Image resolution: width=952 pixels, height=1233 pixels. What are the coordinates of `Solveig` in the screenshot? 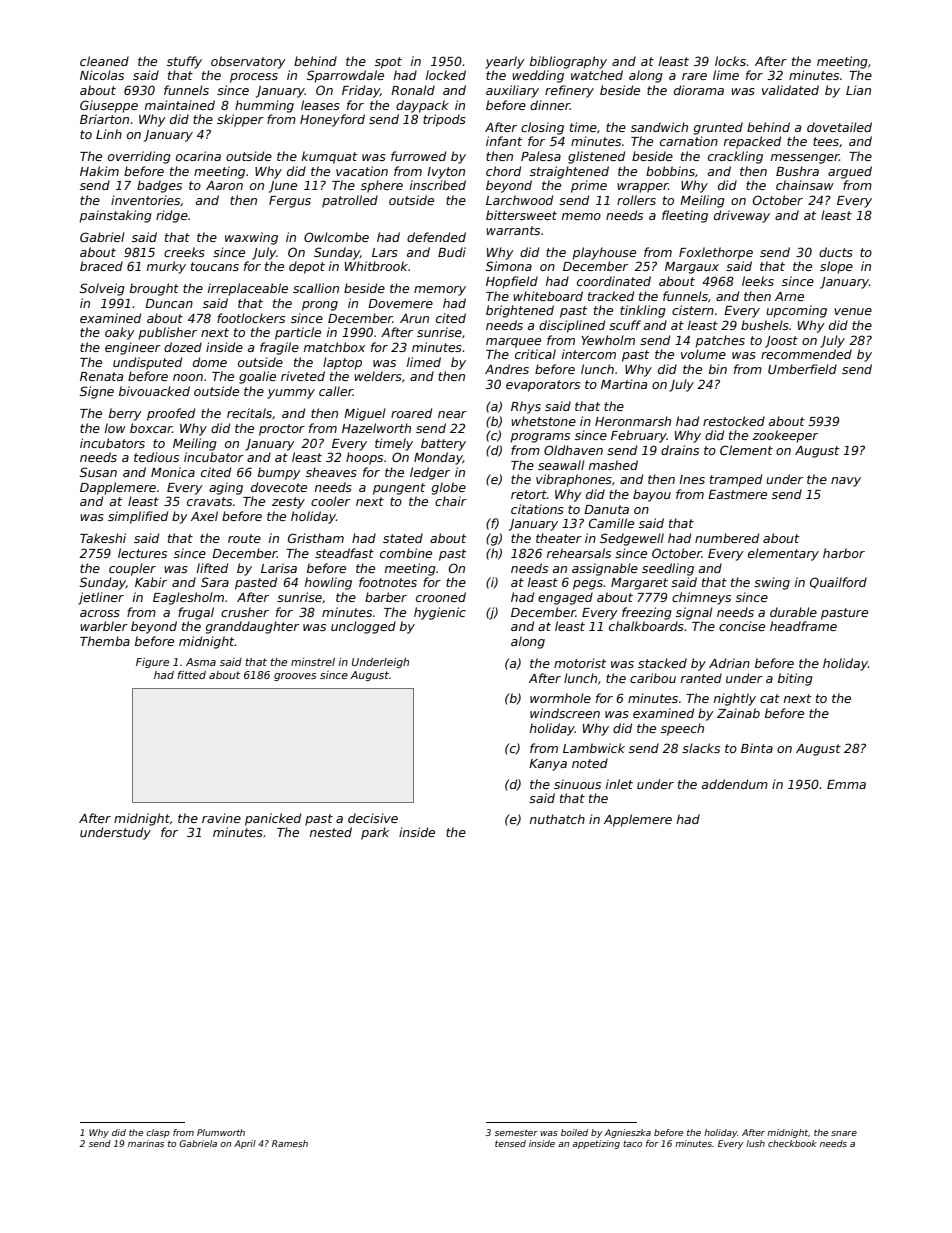 It's located at (102, 289).
